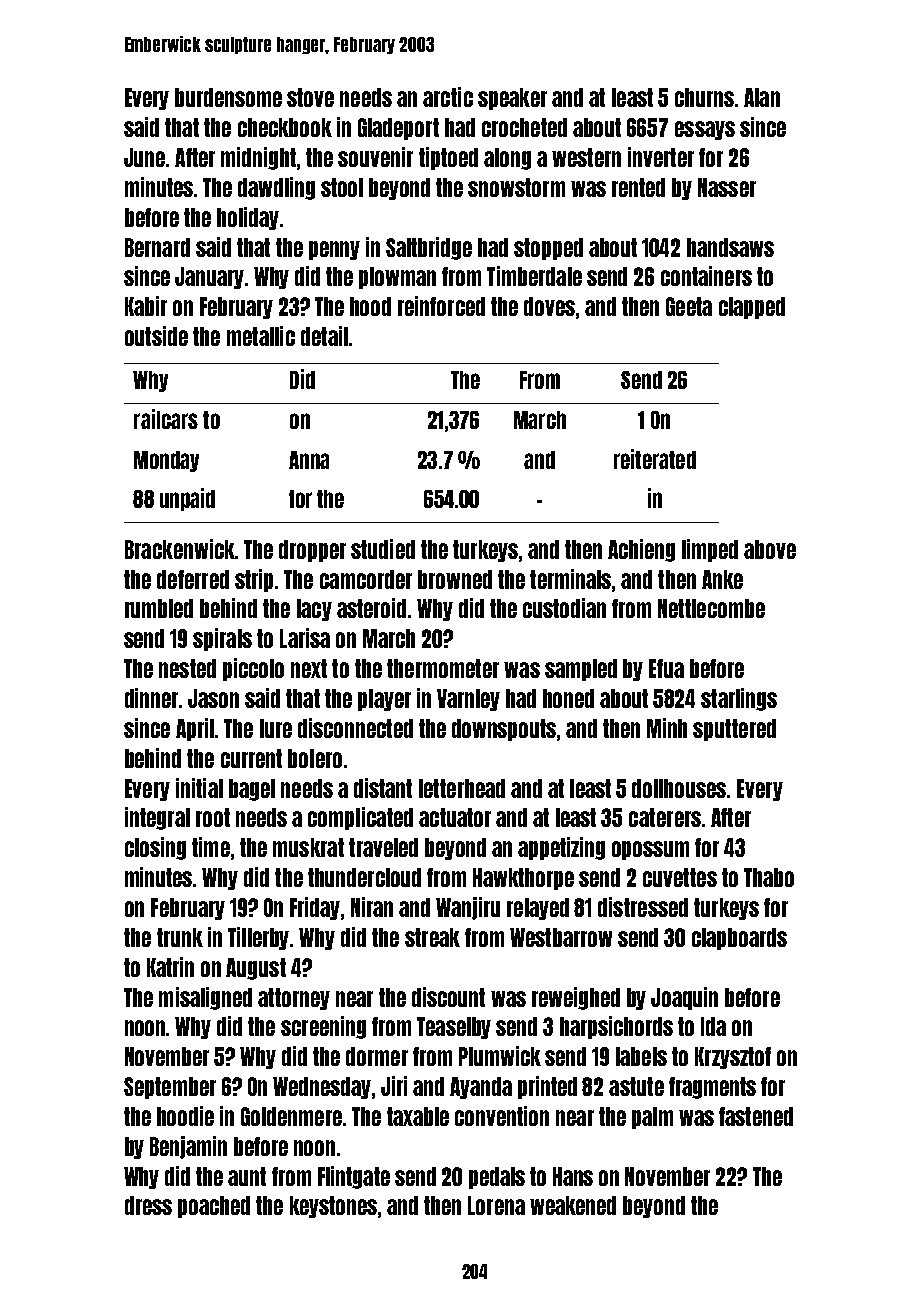 The width and height of the document is (924, 1314). What do you see at coordinates (214, 1207) in the document?
I see `poached` at bounding box center [214, 1207].
